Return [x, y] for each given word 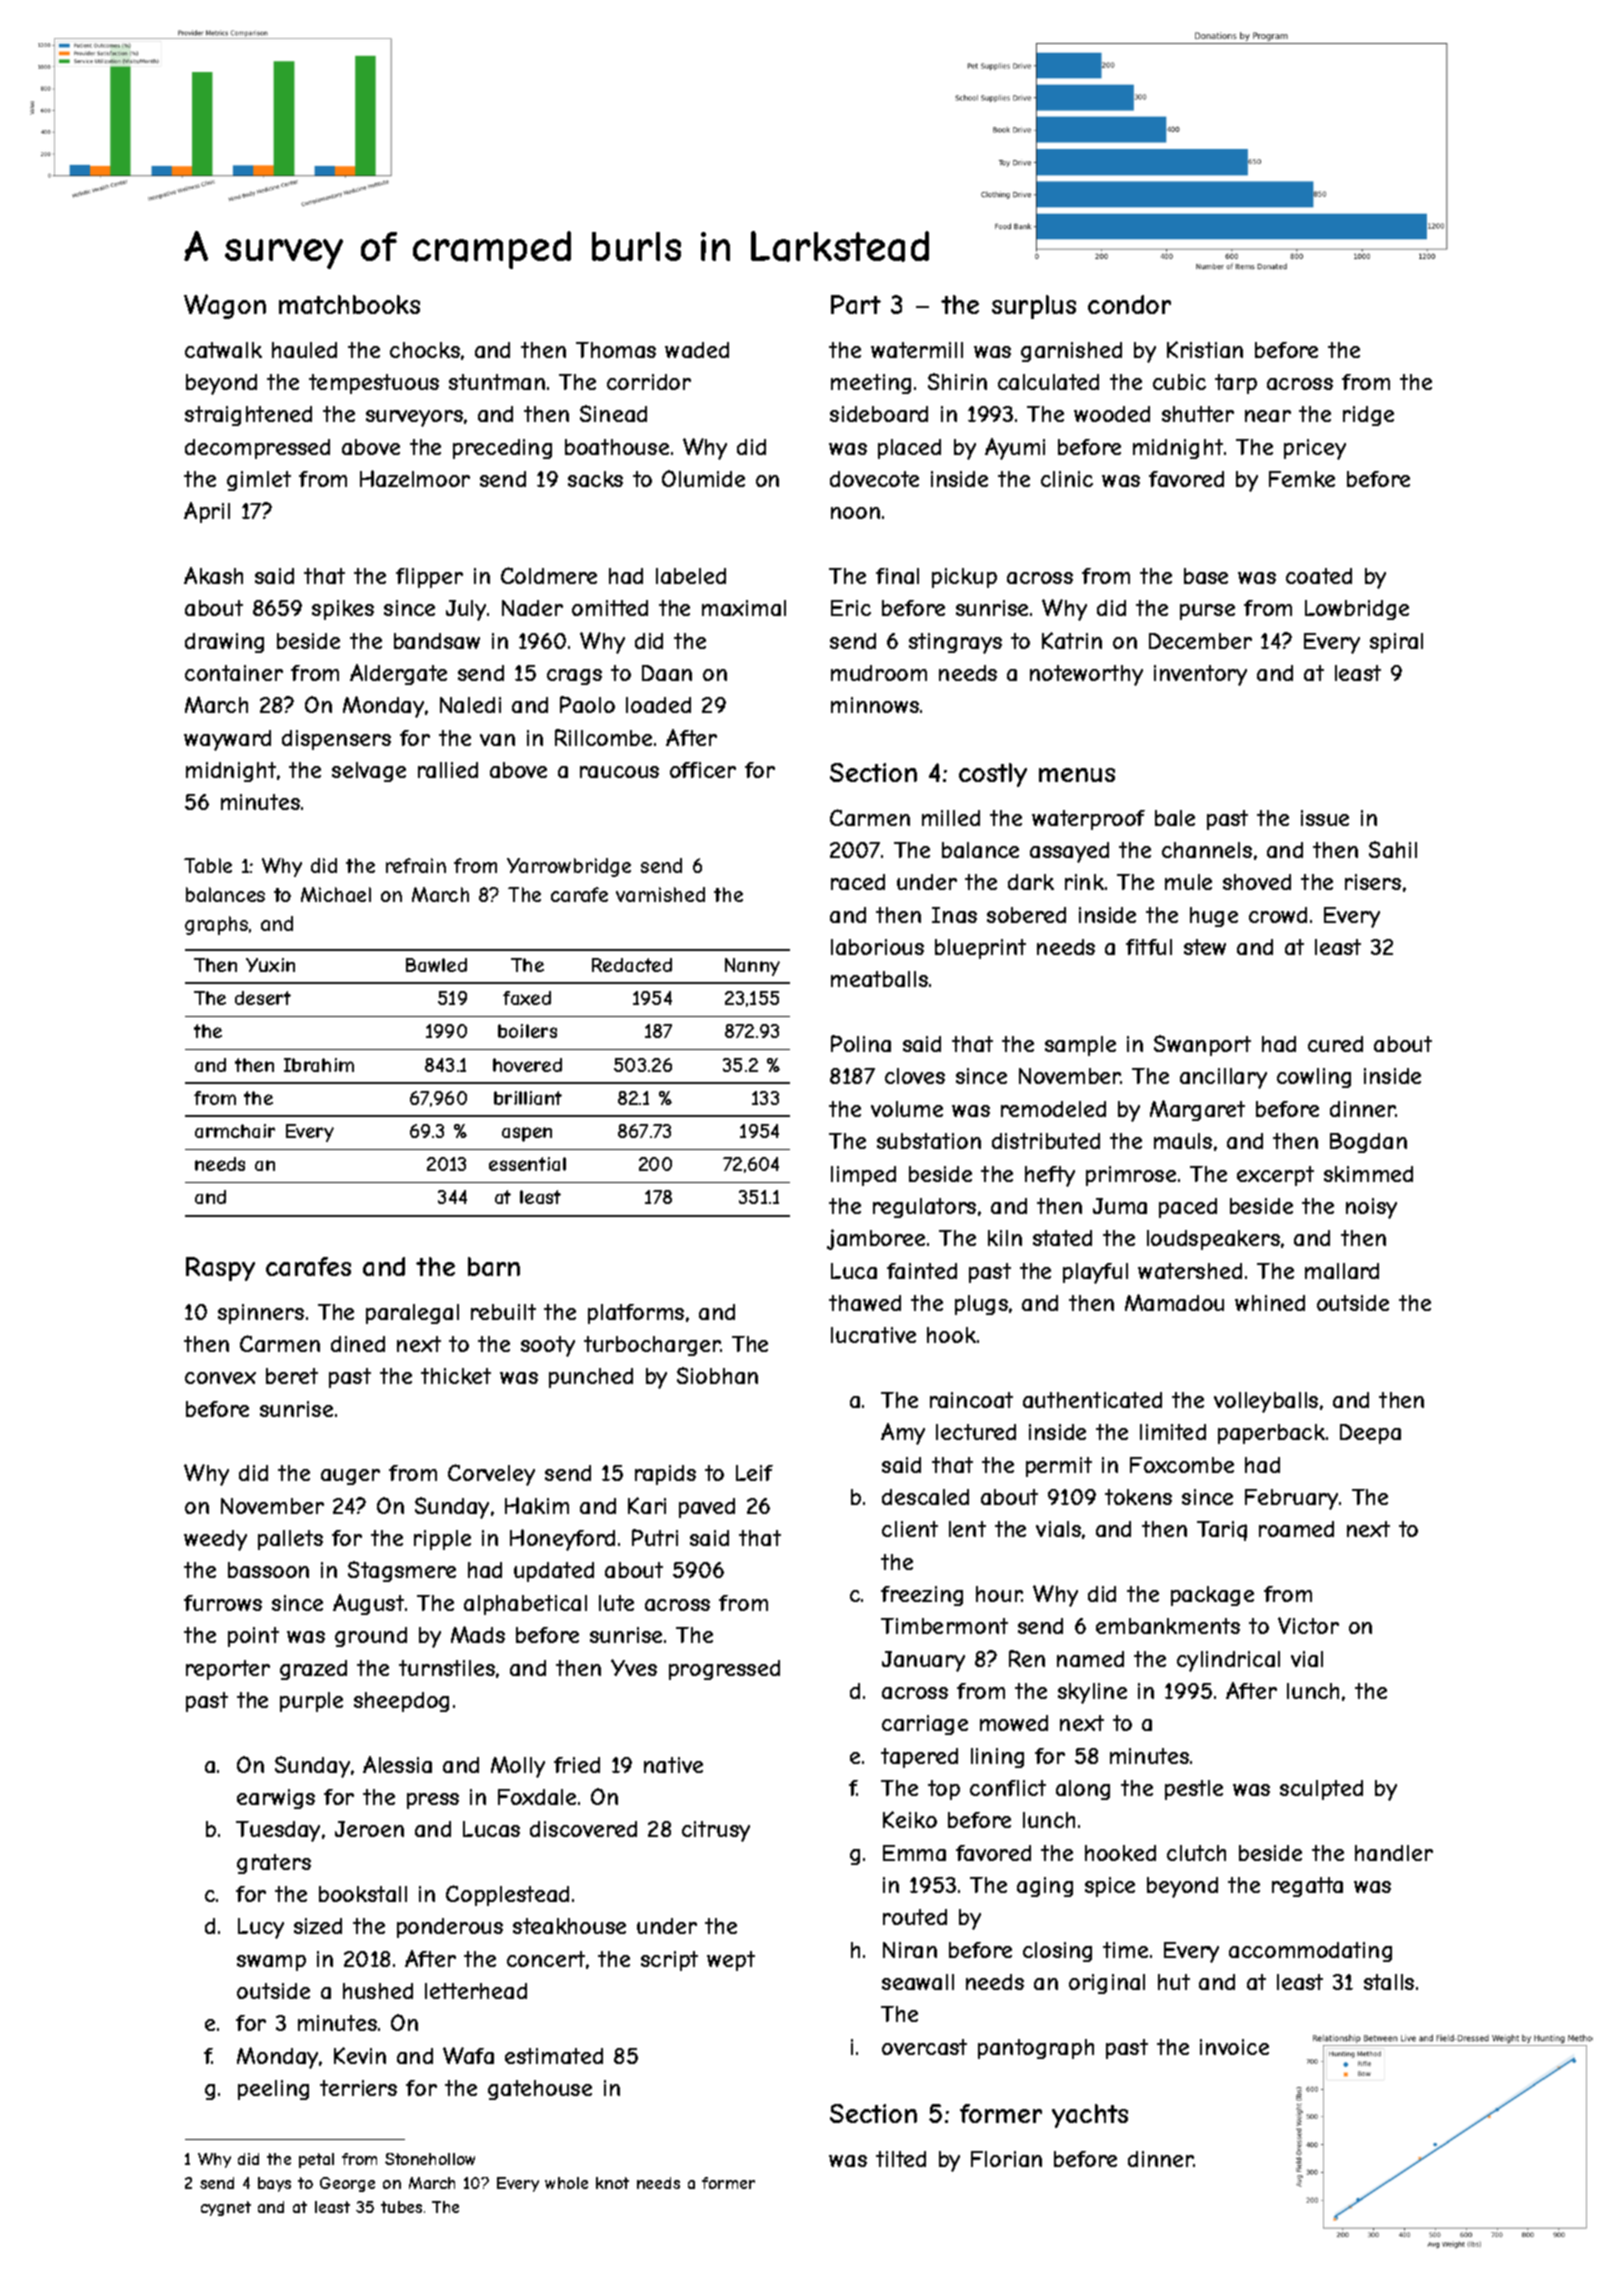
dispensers [336, 740]
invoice [1234, 2047]
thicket [456, 1376]
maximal [744, 608]
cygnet [226, 2208]
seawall [918, 1982]
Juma [1120, 1206]
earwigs [276, 1799]
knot [612, 2183]
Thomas [616, 350]
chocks [425, 350]
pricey [1315, 449]
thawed [865, 1303]
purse [1207, 612]
